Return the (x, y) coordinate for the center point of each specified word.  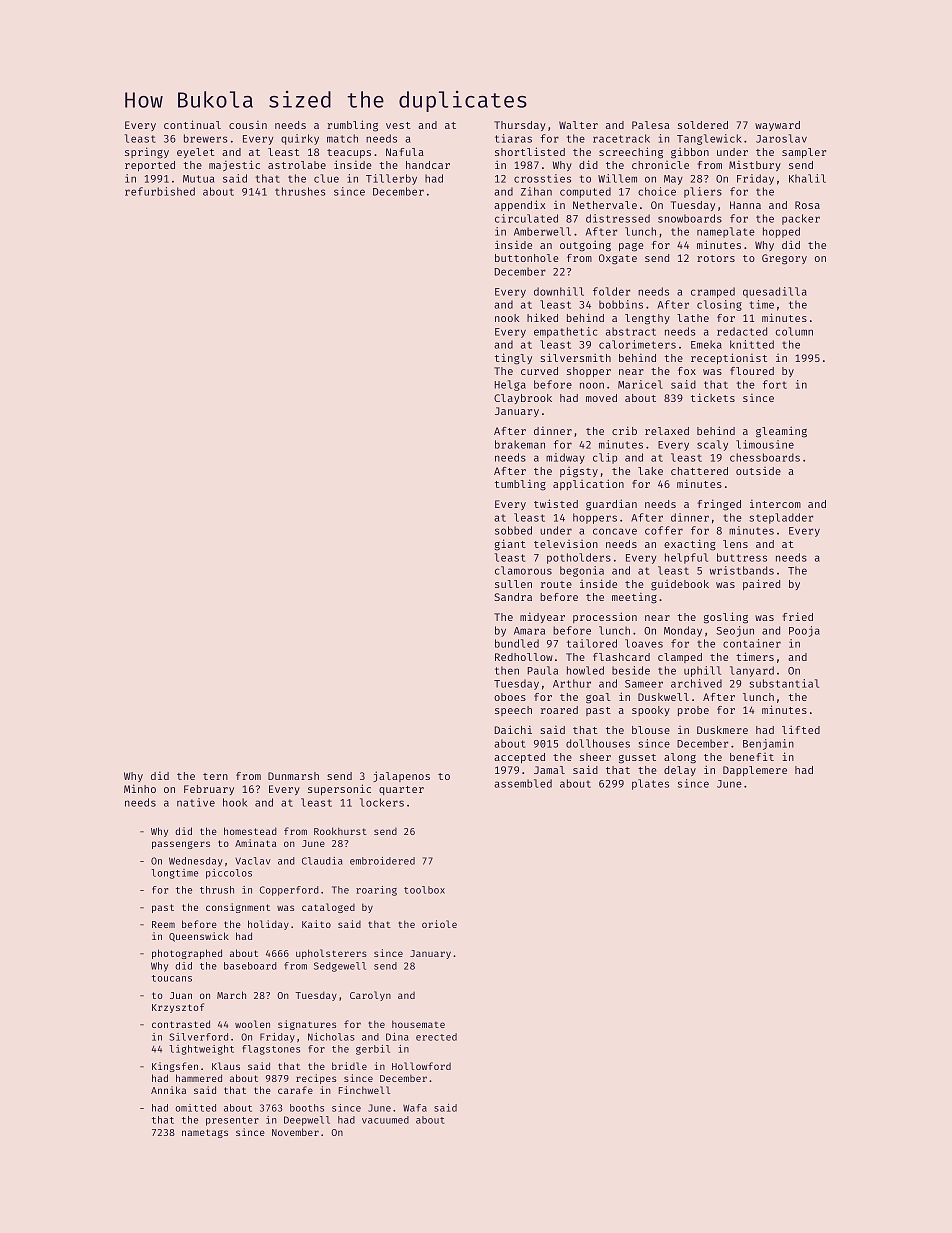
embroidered (382, 861)
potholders (579, 558)
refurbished (160, 191)
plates (650, 784)
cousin (248, 125)
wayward (777, 126)
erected (436, 1037)
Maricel (640, 384)
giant (510, 545)
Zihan (536, 191)
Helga (510, 385)
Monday (683, 631)
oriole (439, 924)
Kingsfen (175, 1067)
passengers (181, 845)
